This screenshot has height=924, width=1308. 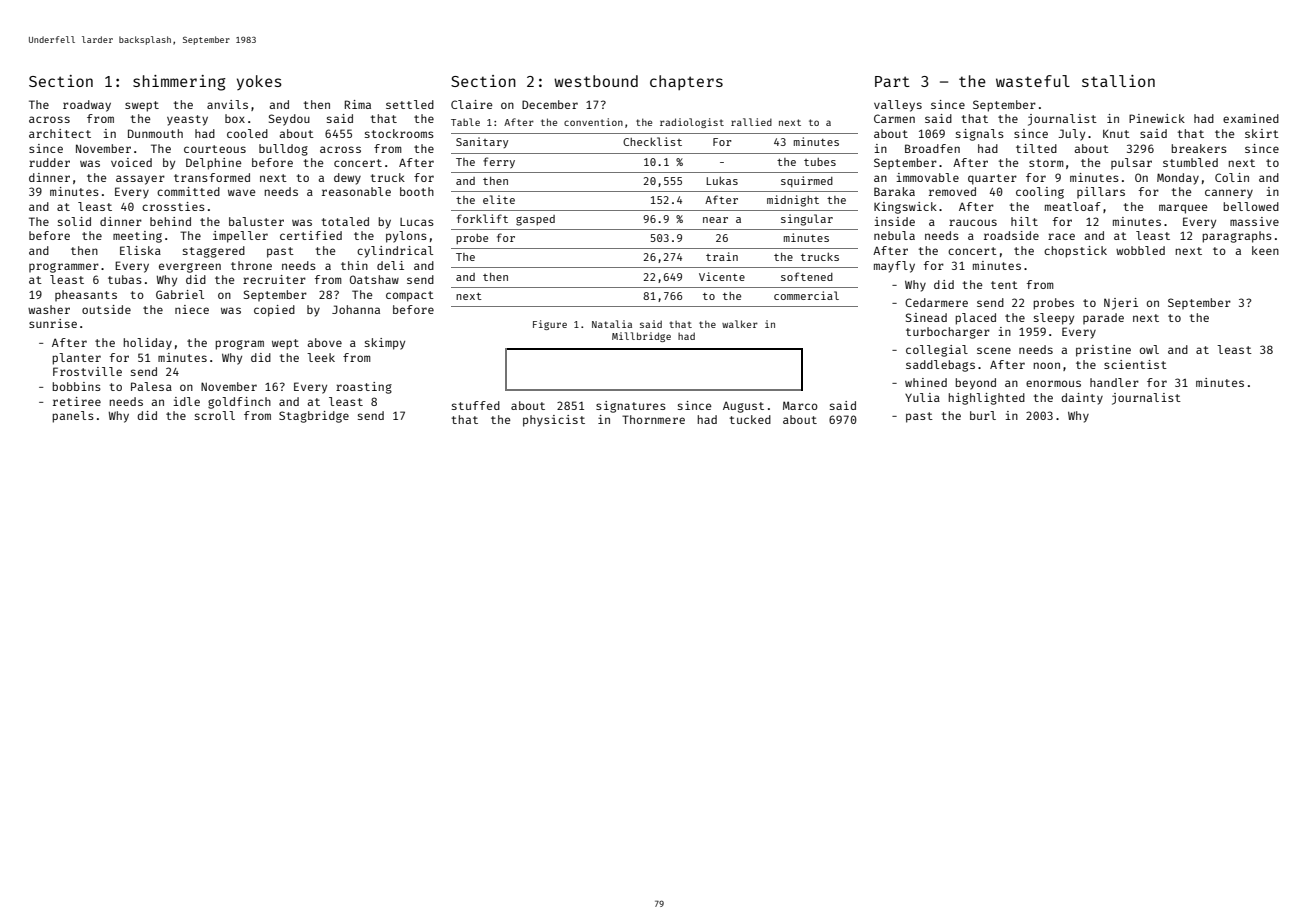 What do you see at coordinates (653, 419) in the screenshot?
I see `Thornmere` at bounding box center [653, 419].
